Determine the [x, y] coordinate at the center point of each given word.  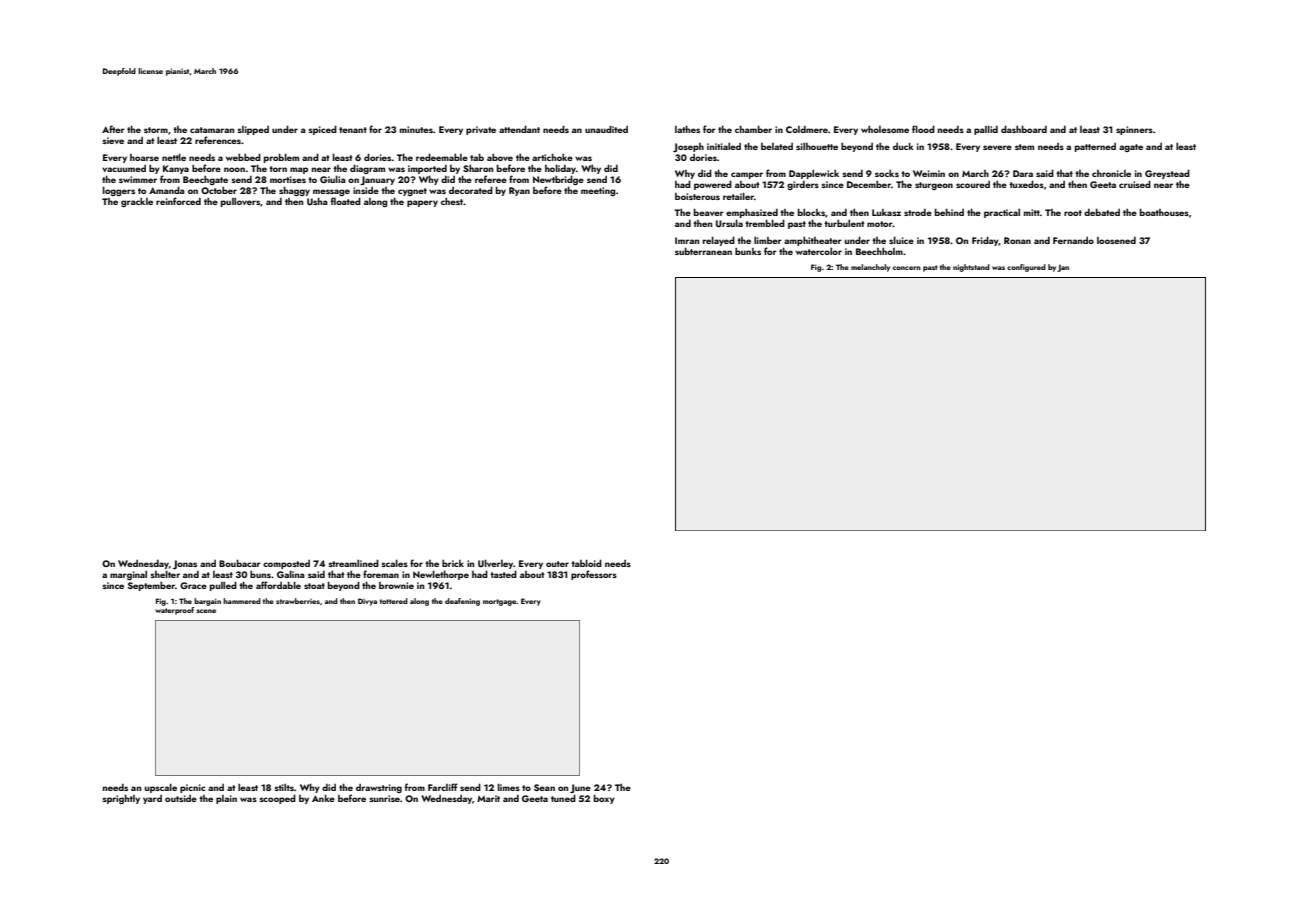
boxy [604, 799]
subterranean [703, 251]
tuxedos [1026, 184]
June [580, 788]
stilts [284, 787]
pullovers [240, 202]
